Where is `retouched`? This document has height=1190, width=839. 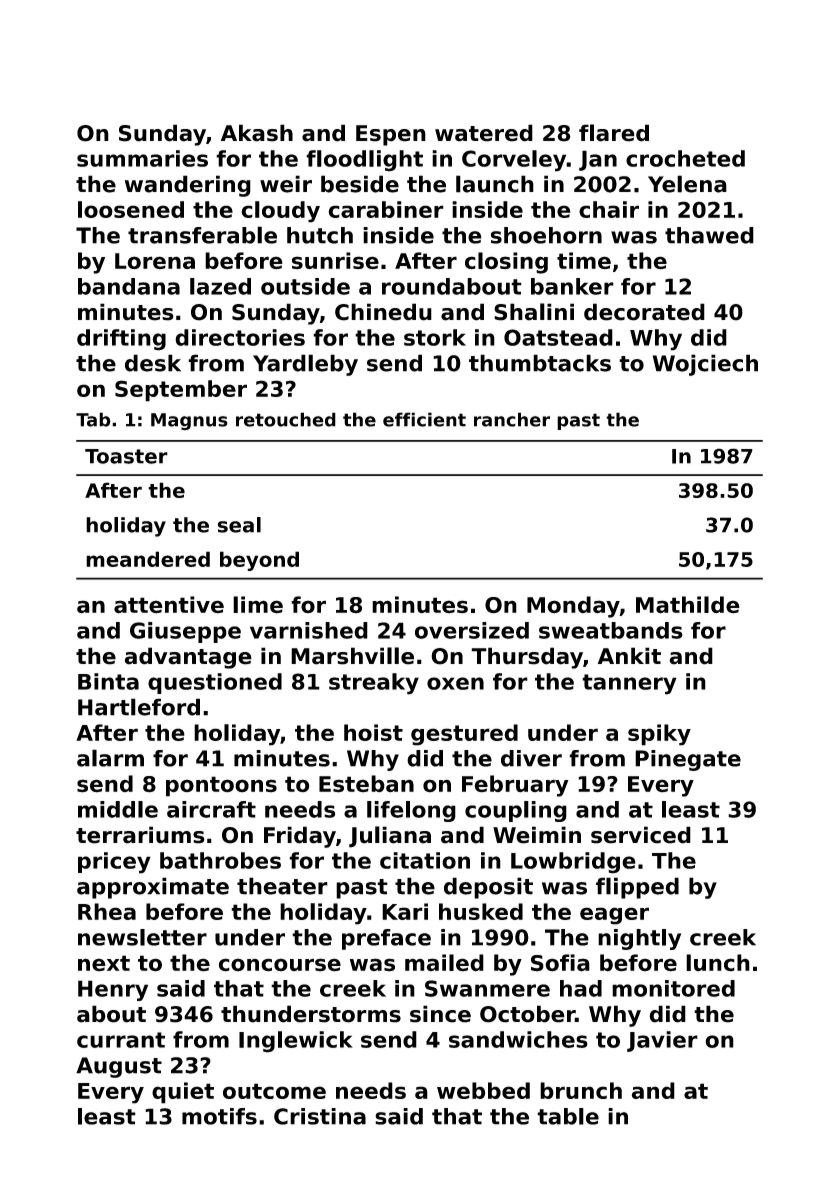 retouched is located at coordinates (286, 419).
